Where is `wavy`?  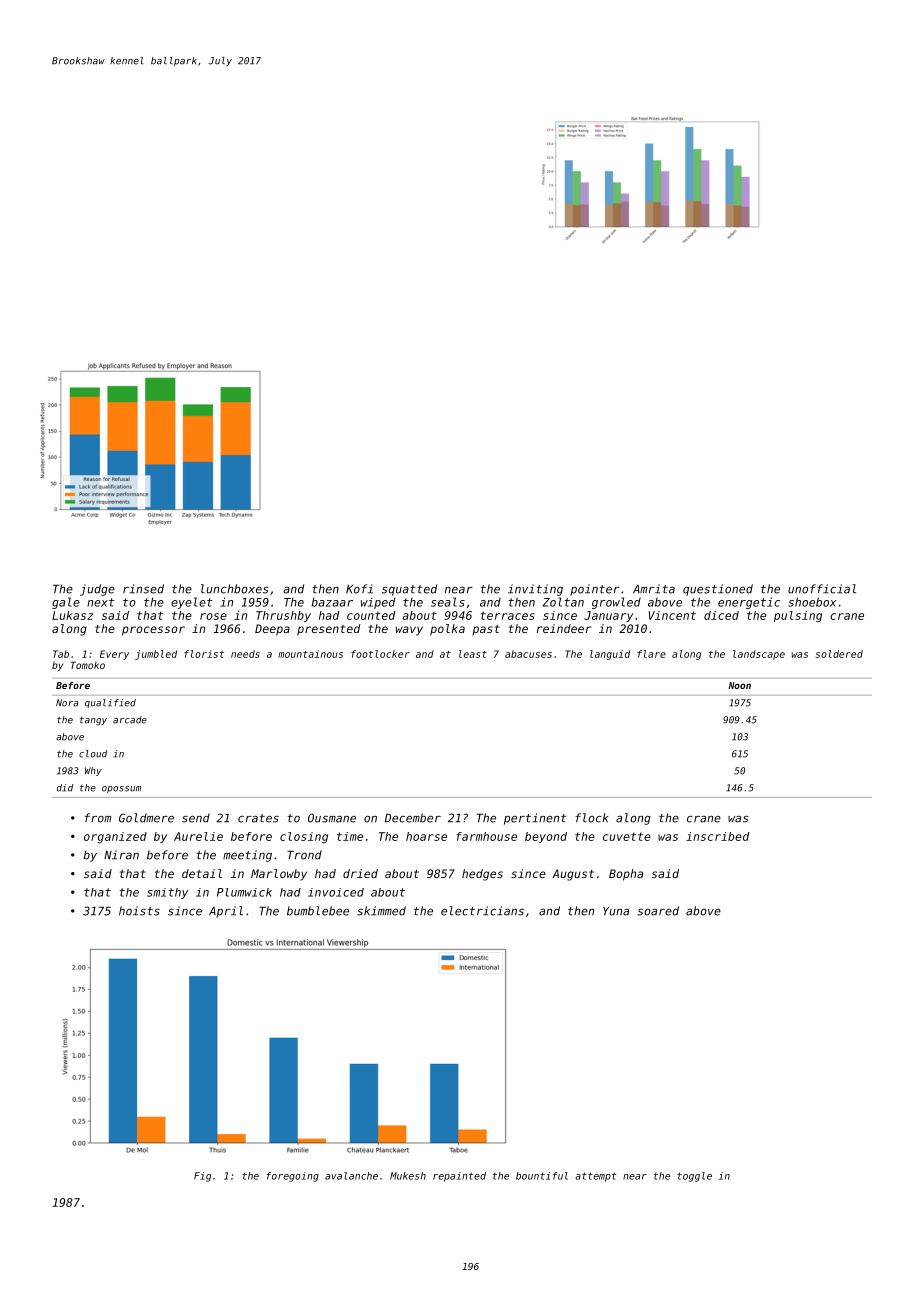
wavy is located at coordinates (409, 631).
